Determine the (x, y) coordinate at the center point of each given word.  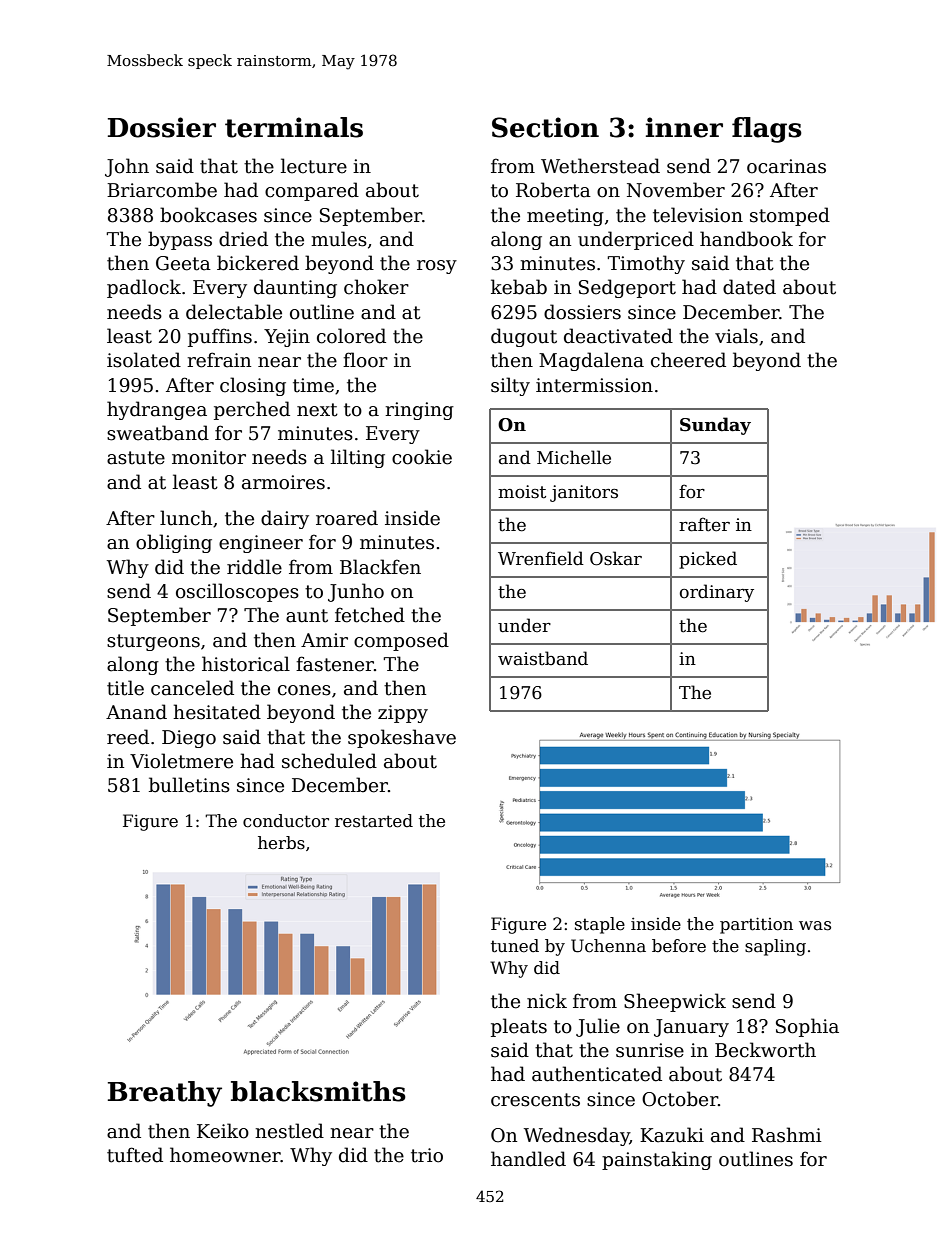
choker (376, 287)
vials (736, 336)
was (815, 926)
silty (510, 386)
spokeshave (402, 738)
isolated (144, 360)
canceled (192, 688)
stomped (790, 216)
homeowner (225, 1155)
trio (427, 1155)
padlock (144, 288)
